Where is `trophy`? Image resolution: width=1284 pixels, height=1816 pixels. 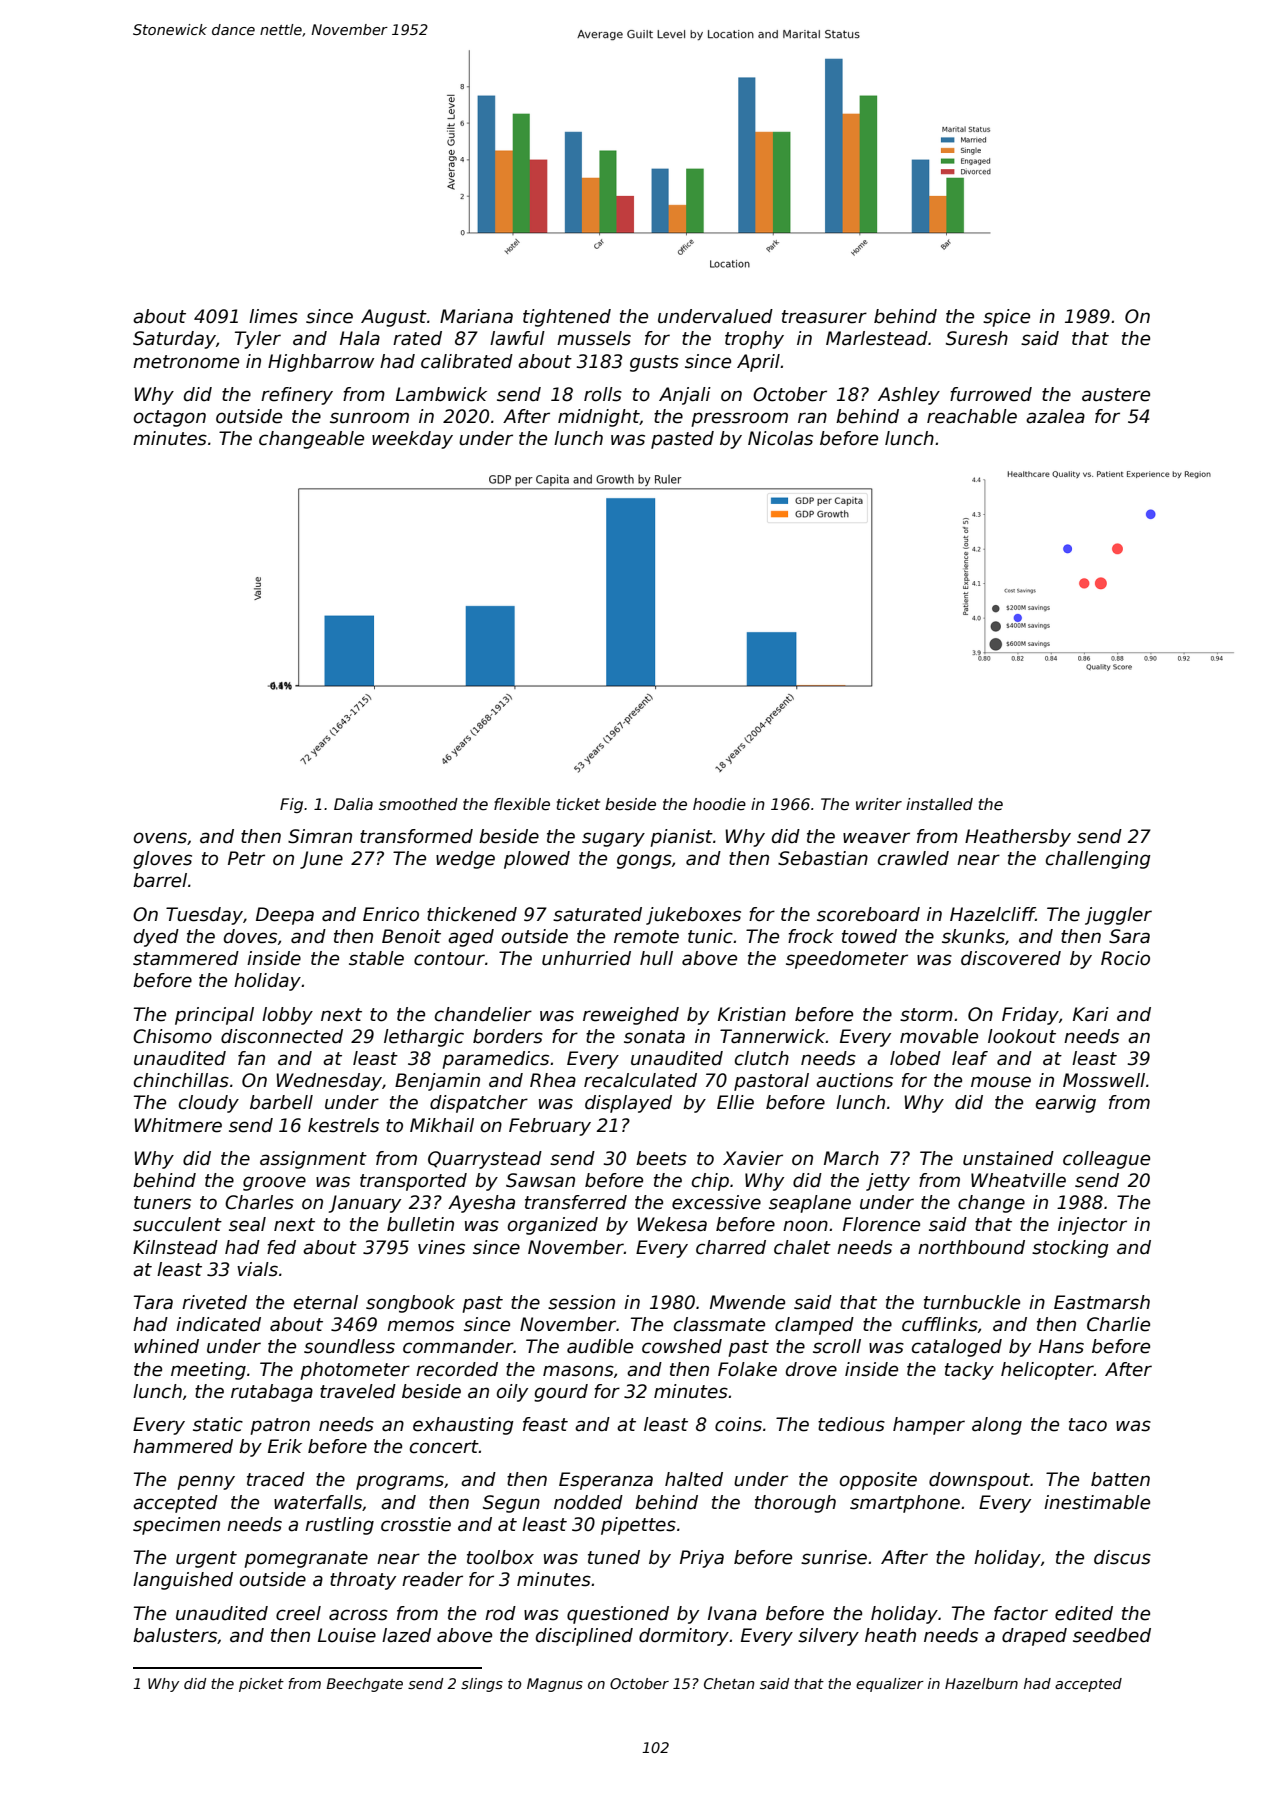 trophy is located at coordinates (754, 340).
